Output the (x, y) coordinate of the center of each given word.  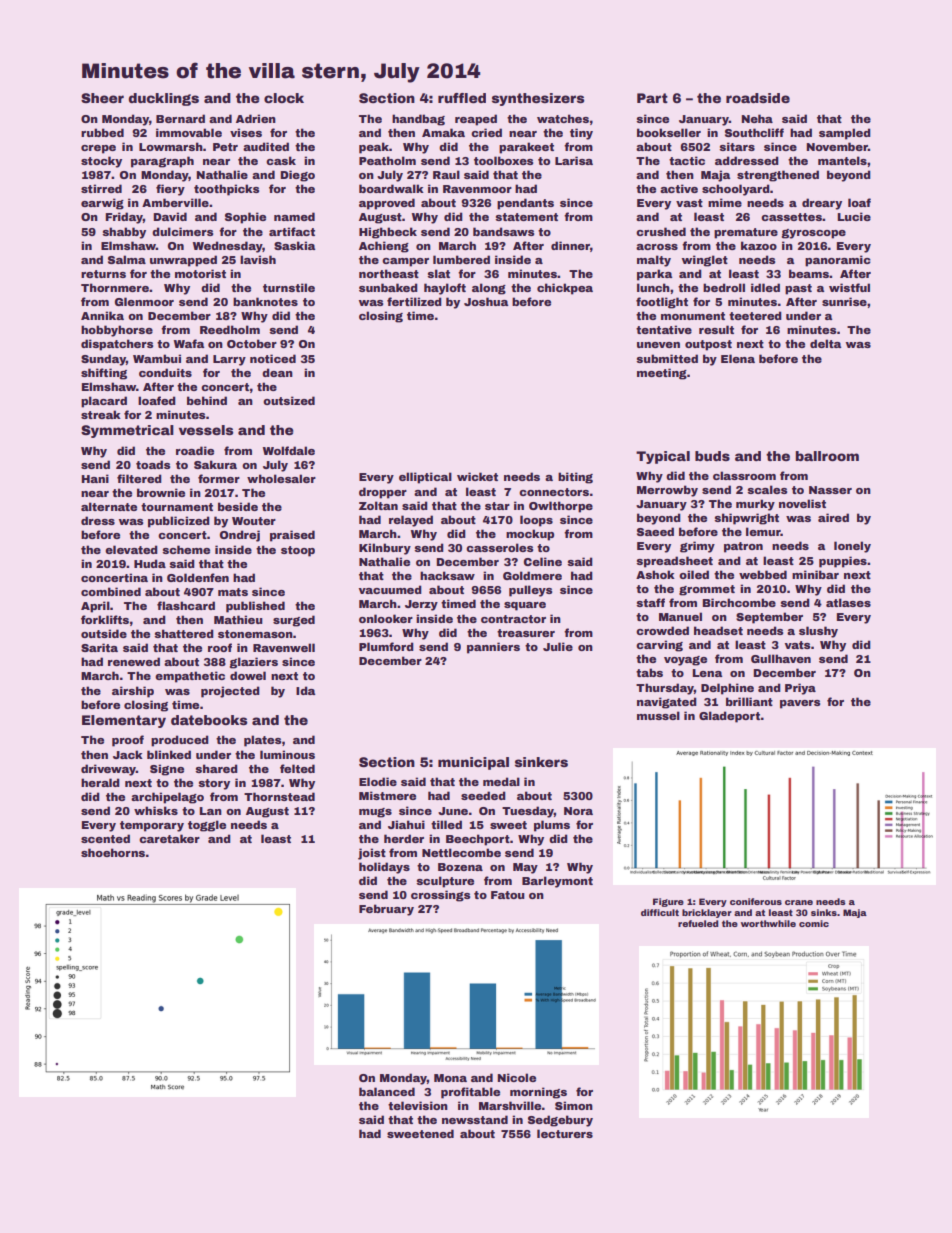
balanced (387, 1091)
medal (501, 781)
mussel (658, 715)
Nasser (830, 490)
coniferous (756, 901)
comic (814, 923)
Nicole (516, 1077)
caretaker (169, 838)
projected (230, 692)
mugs (375, 813)
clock (284, 98)
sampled (845, 134)
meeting (662, 374)
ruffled (462, 98)
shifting (104, 374)
